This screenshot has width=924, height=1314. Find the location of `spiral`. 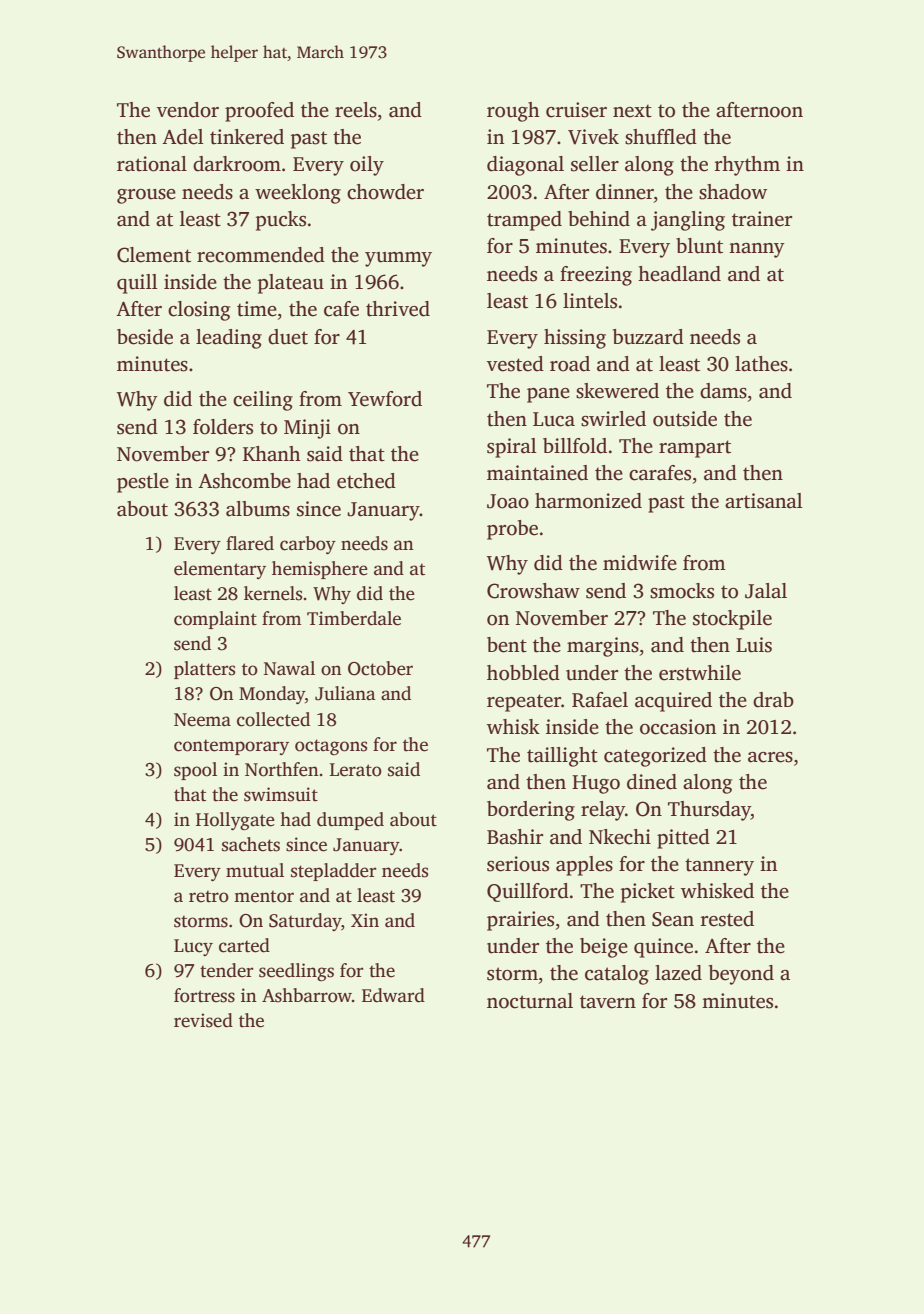

spiral is located at coordinates (511, 448).
